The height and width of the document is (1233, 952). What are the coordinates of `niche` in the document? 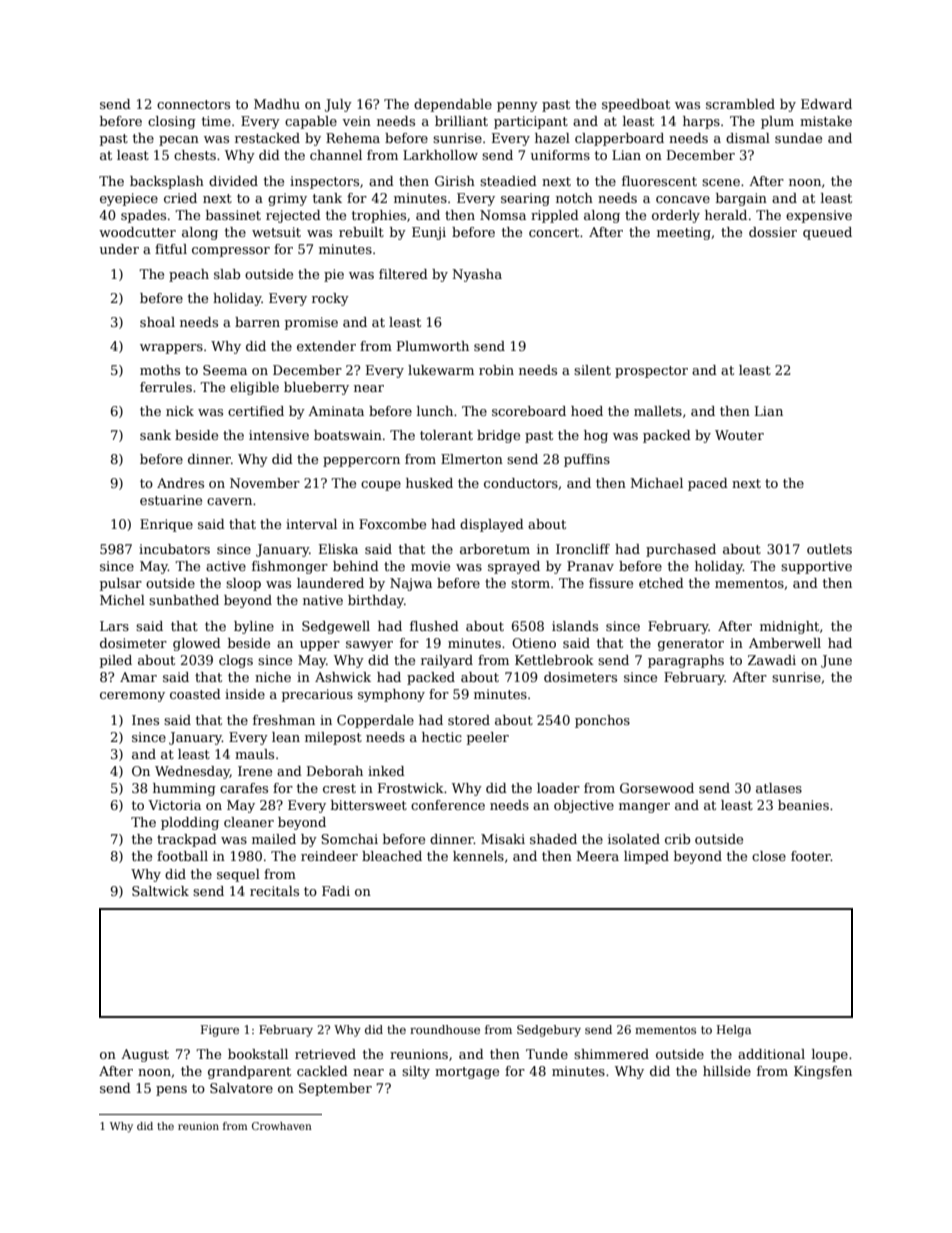 It's located at (273, 677).
